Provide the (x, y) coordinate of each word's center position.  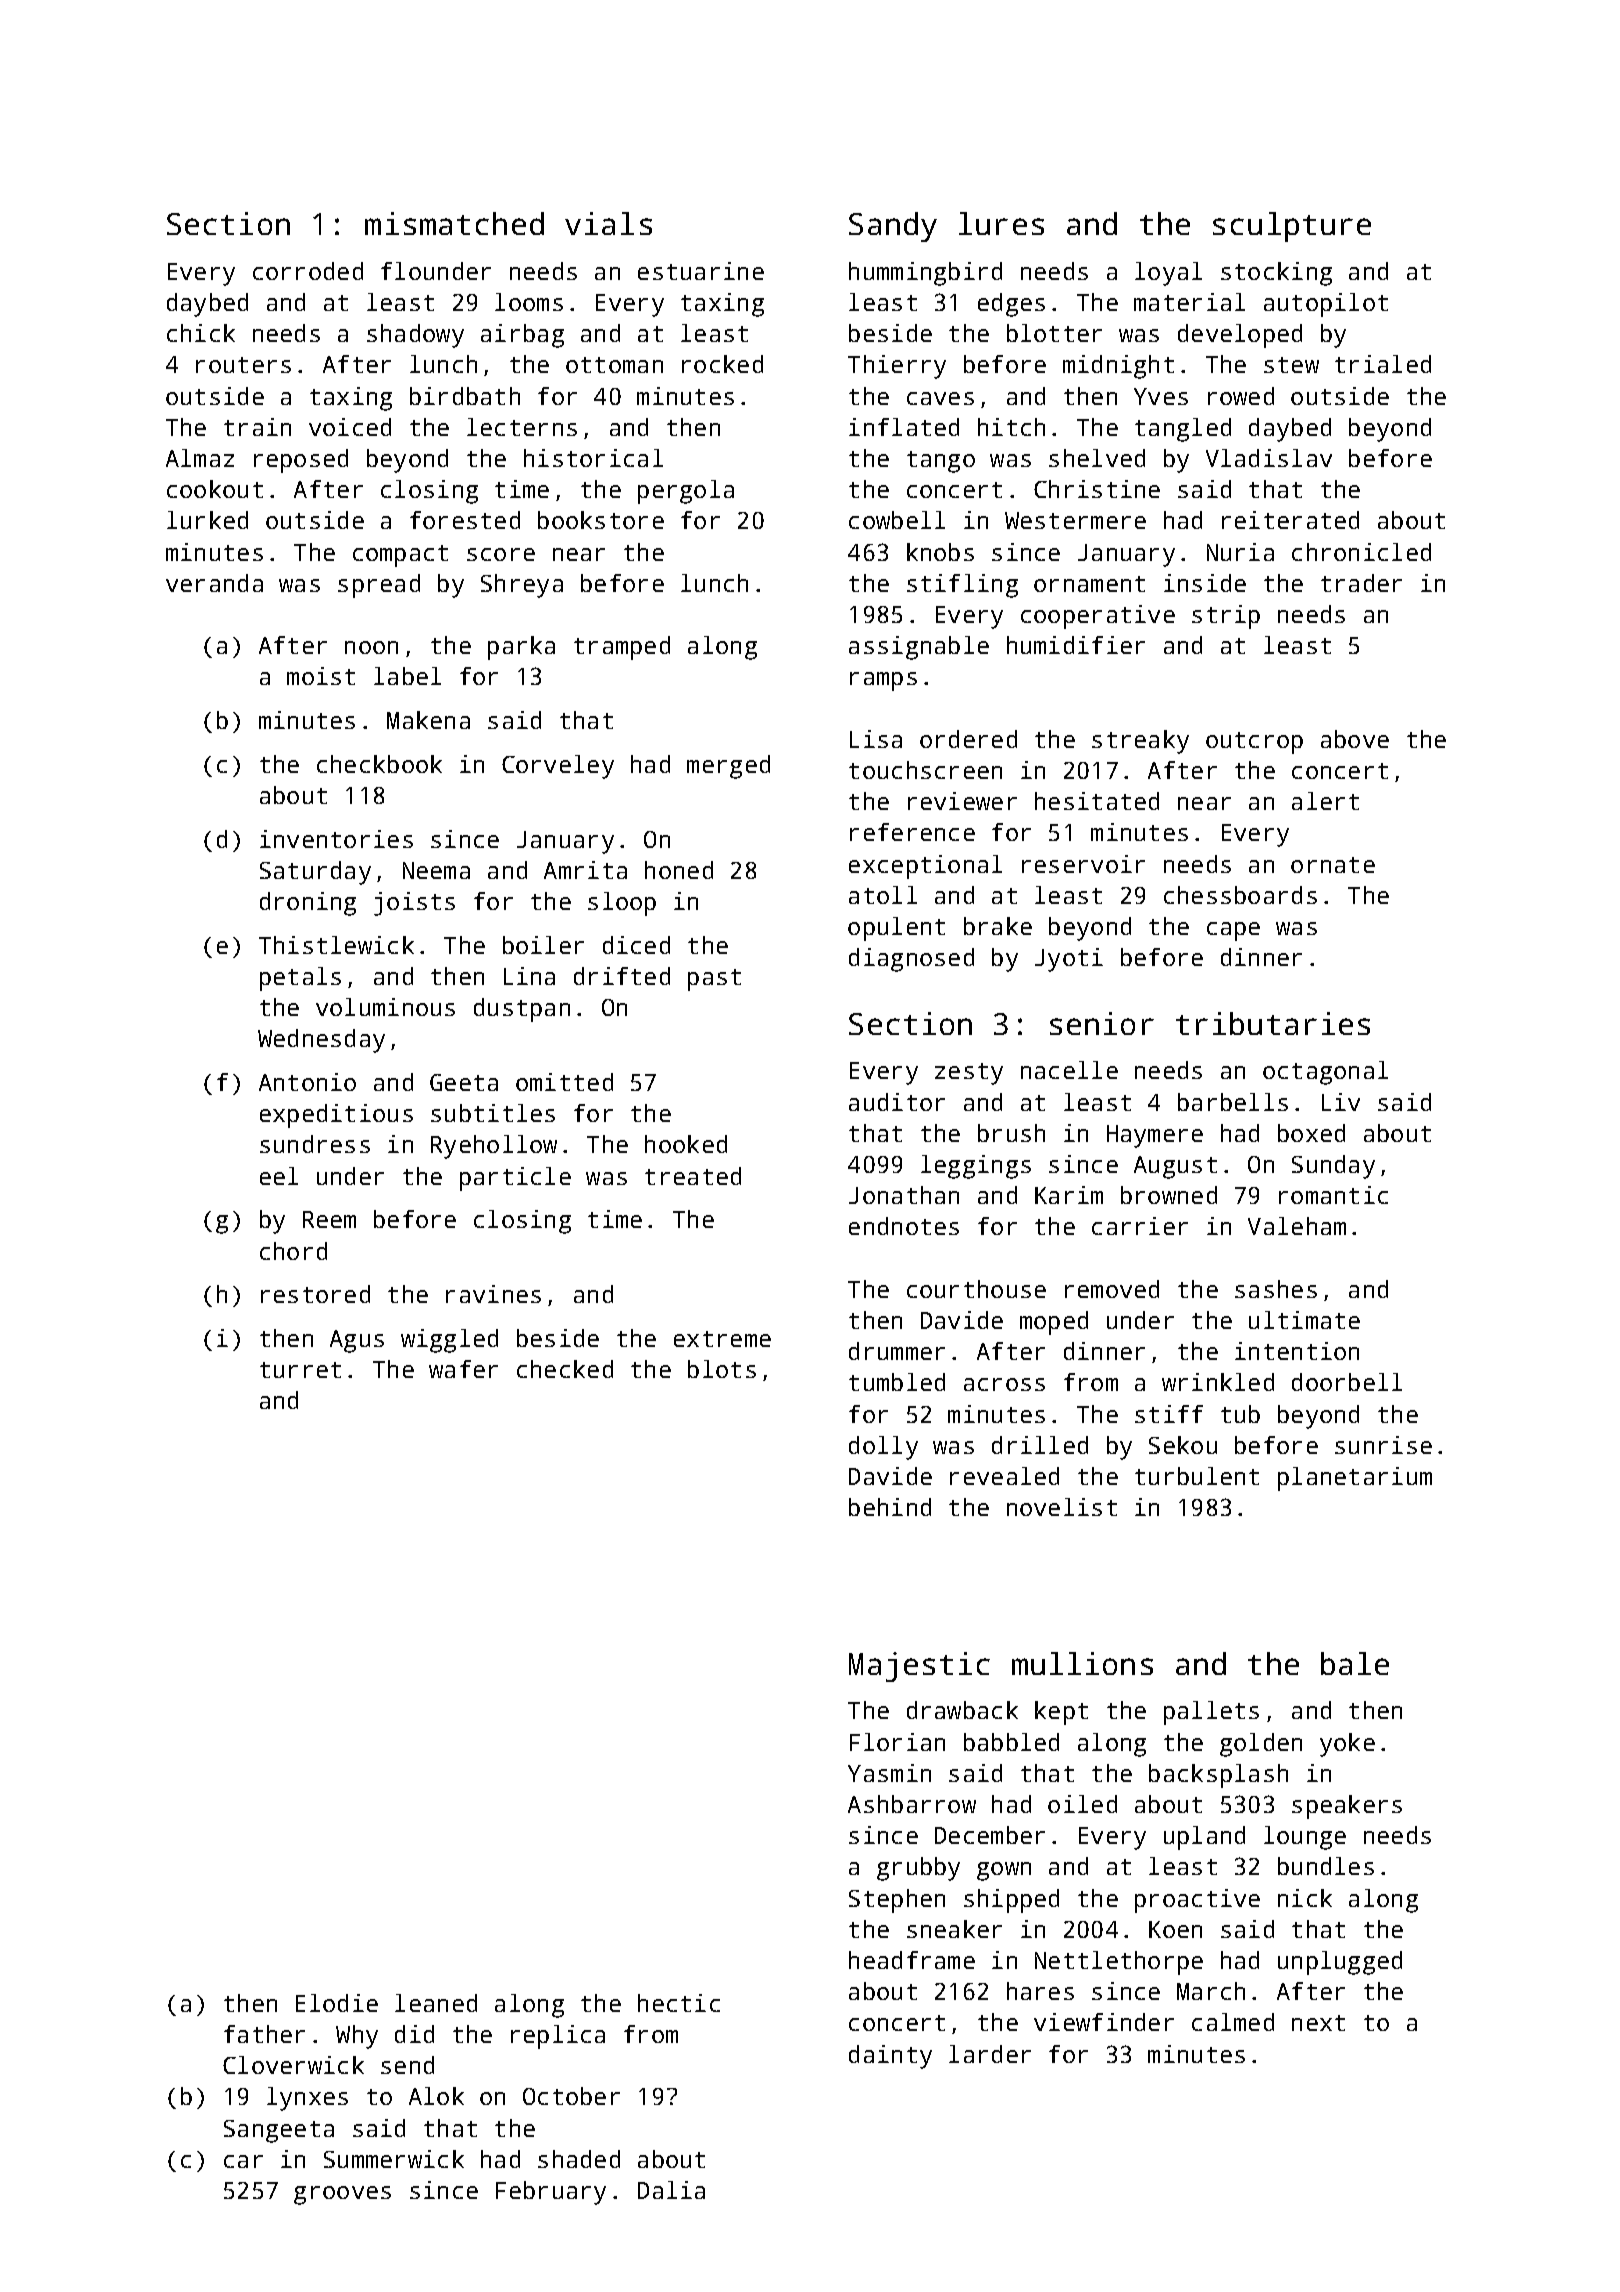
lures (1001, 223)
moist (321, 676)
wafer (463, 1369)
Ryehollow (494, 1147)
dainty (890, 2057)
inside (1205, 583)
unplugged (1340, 1963)
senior (1102, 1023)
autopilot (1326, 305)
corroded (308, 271)
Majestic (919, 1667)
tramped (622, 648)
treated (693, 1176)
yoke (1347, 1745)
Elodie (337, 2003)
